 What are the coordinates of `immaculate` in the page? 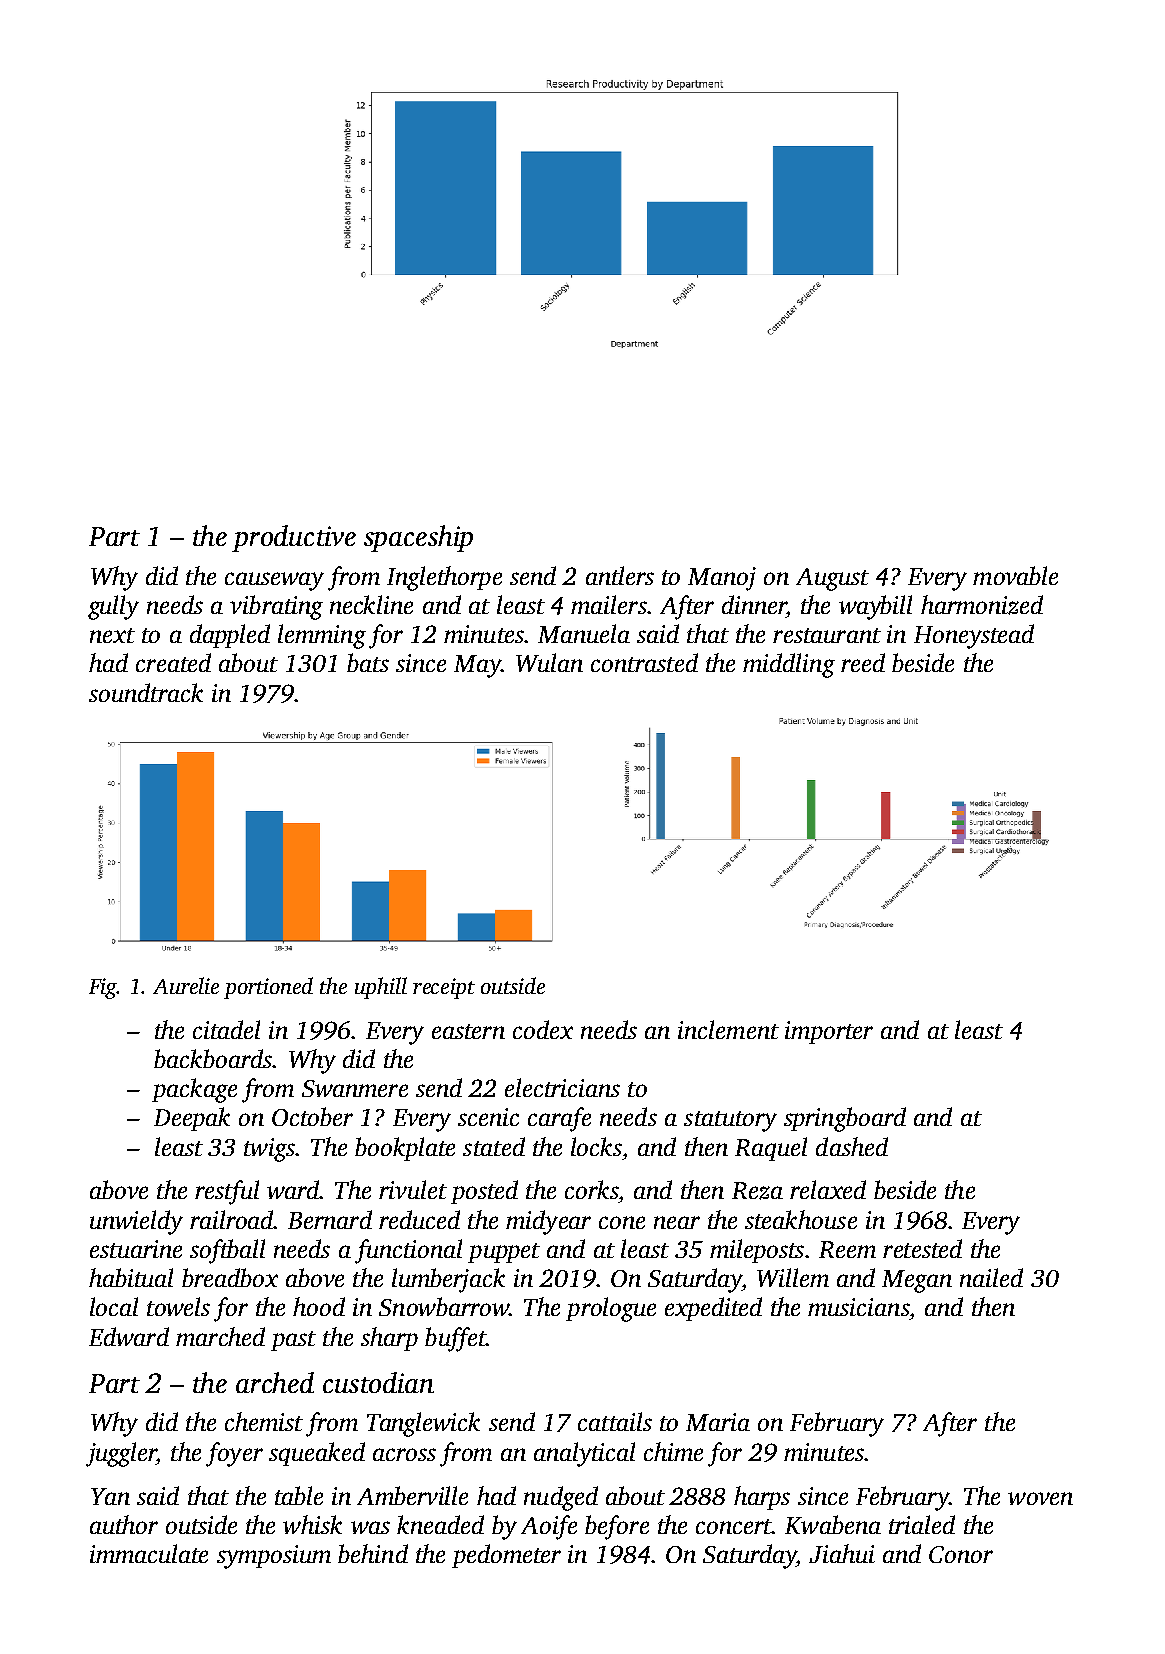 It's located at (149, 1553).
